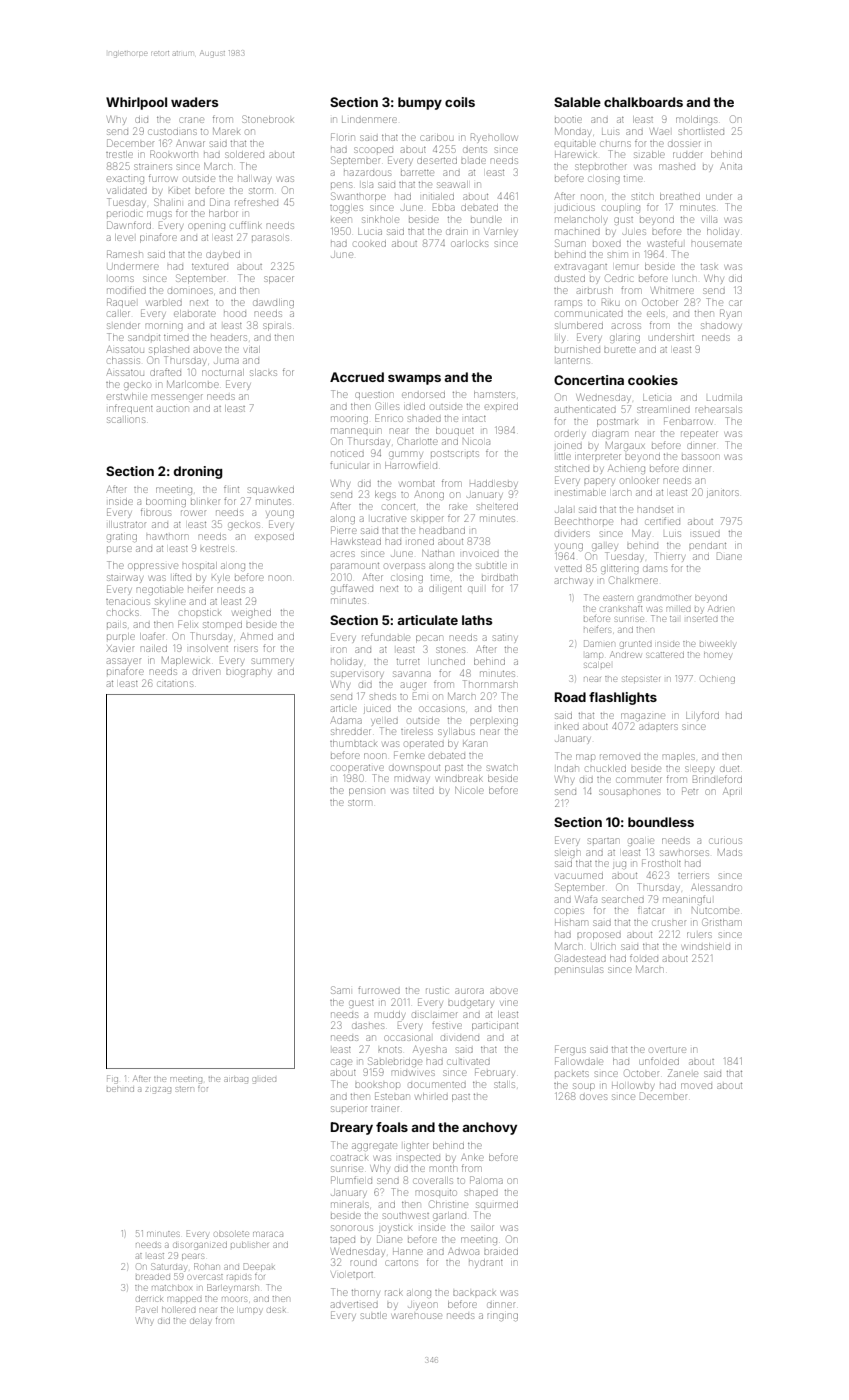 The image size is (849, 1400). What do you see at coordinates (683, 1073) in the image?
I see `Zanele` at bounding box center [683, 1073].
